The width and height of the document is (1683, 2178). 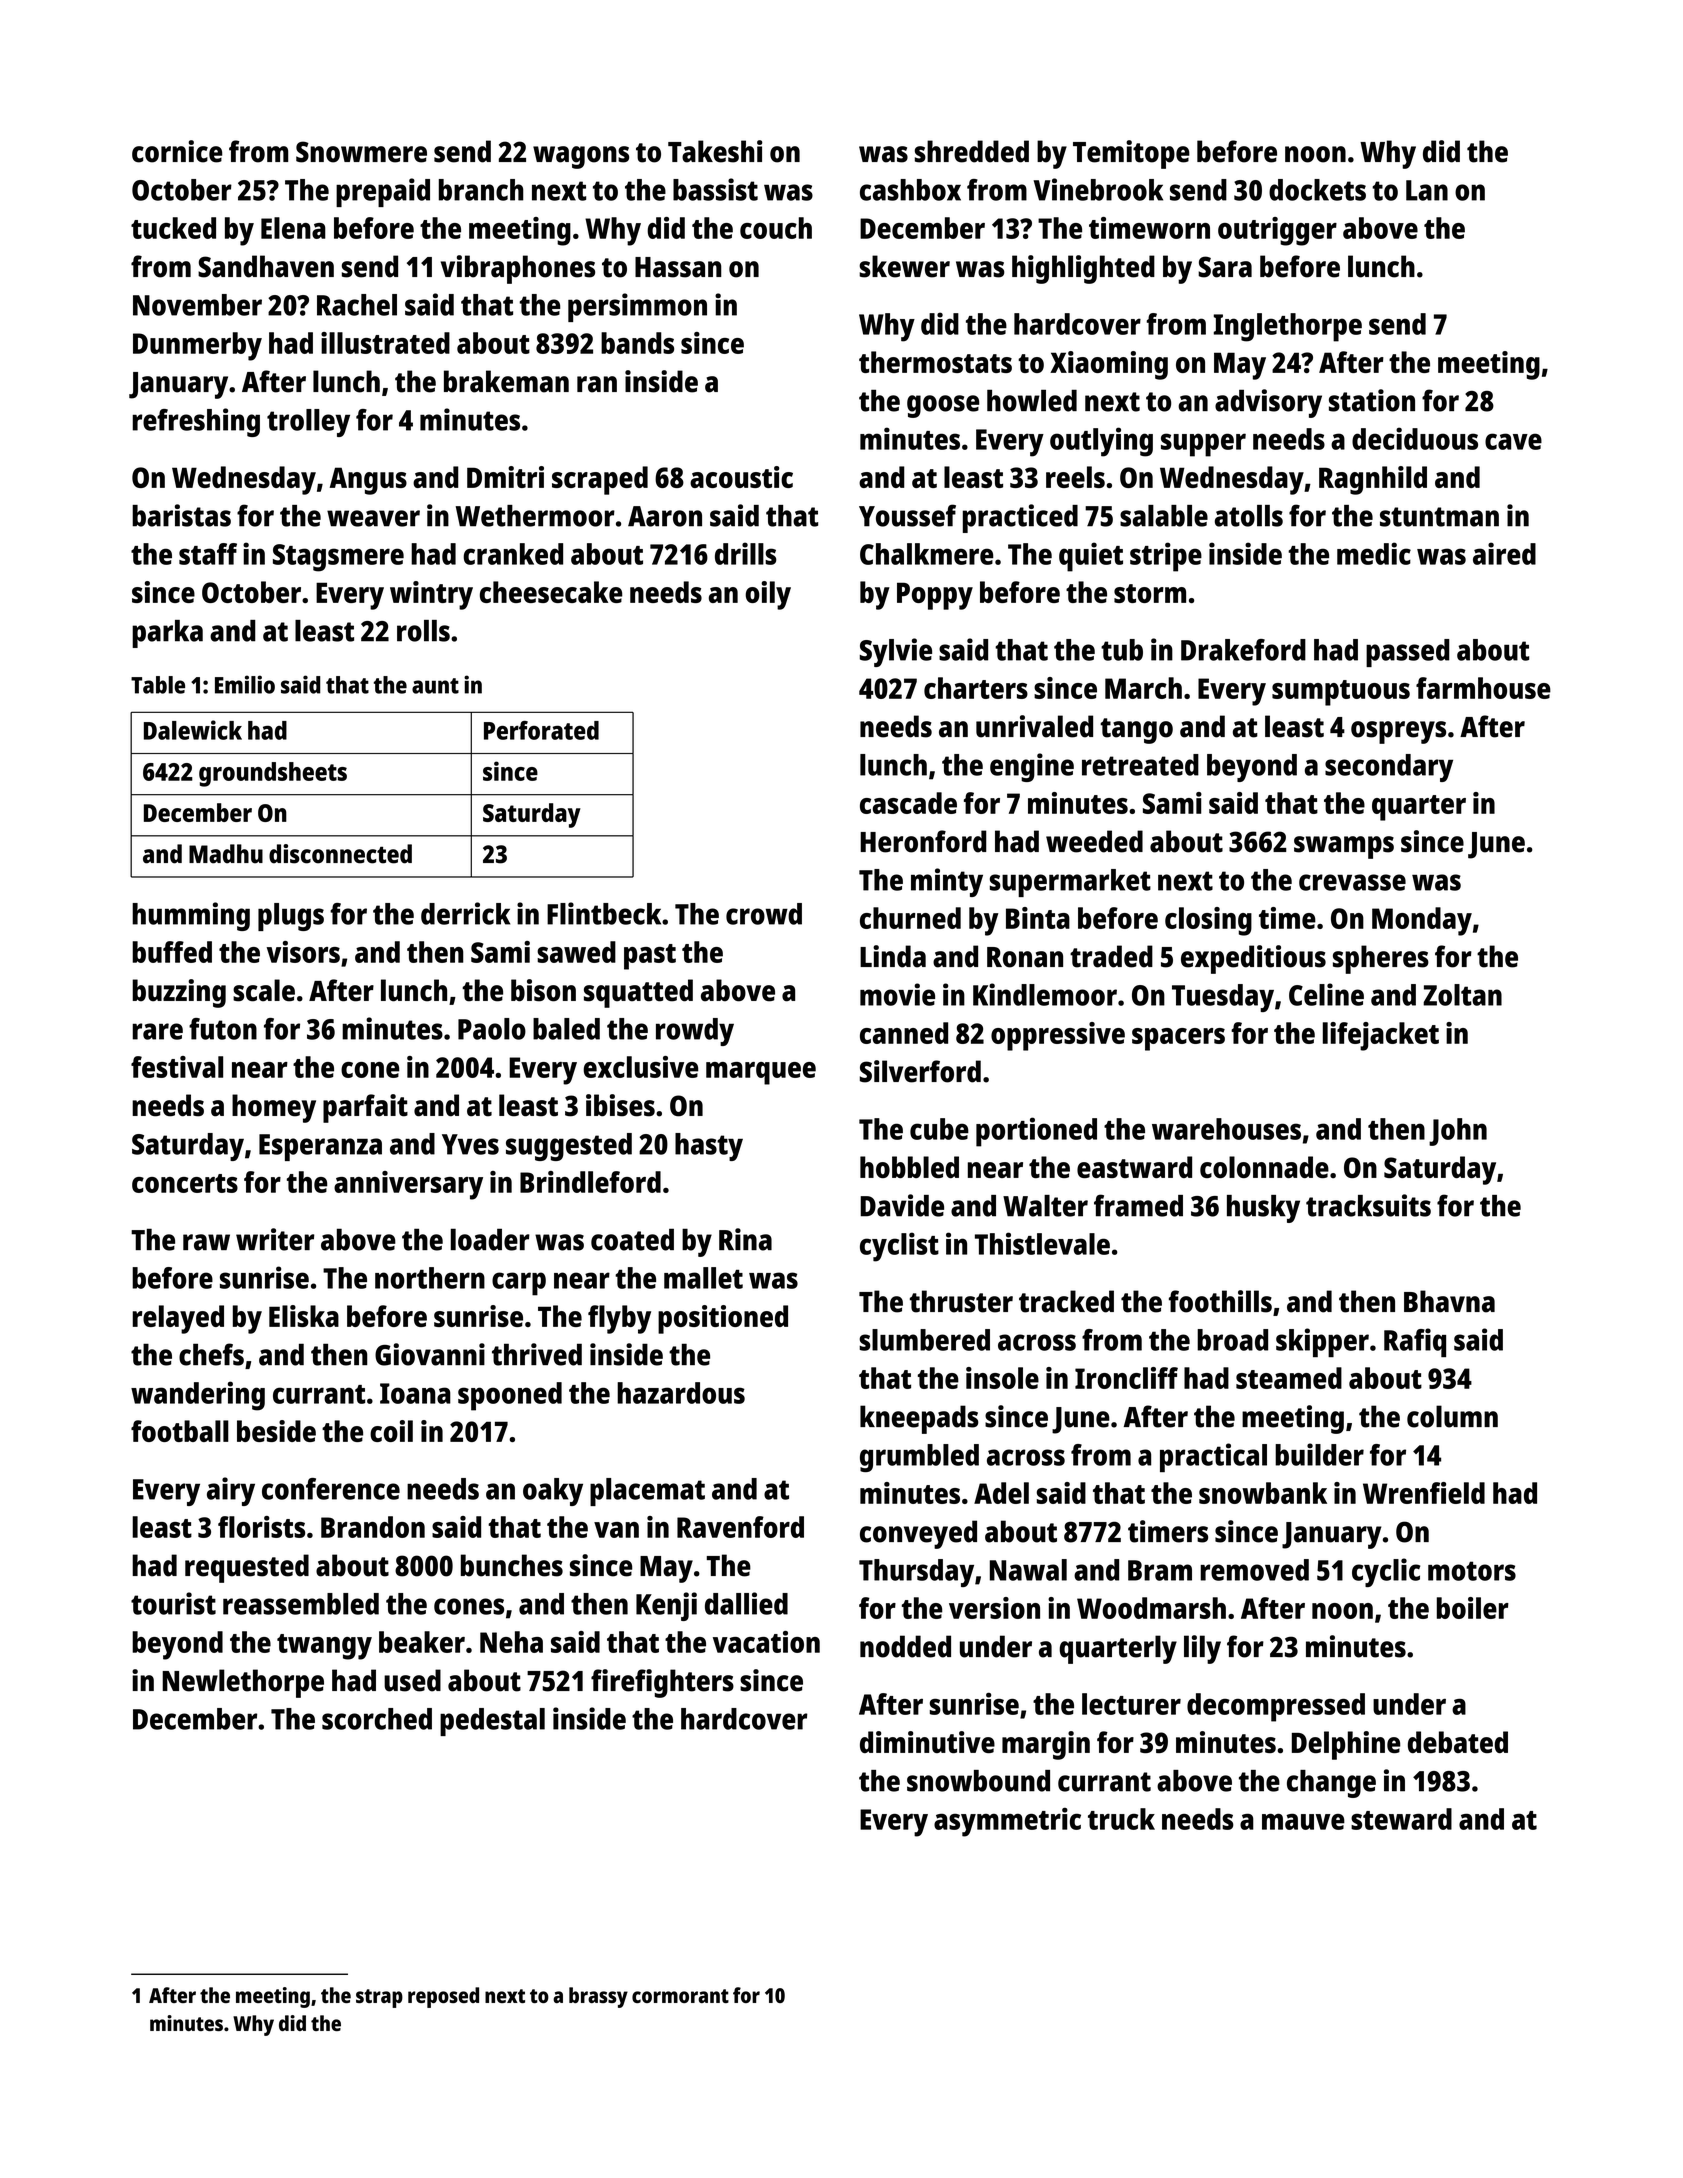 What do you see at coordinates (907, 515) in the document?
I see `Youssef` at bounding box center [907, 515].
